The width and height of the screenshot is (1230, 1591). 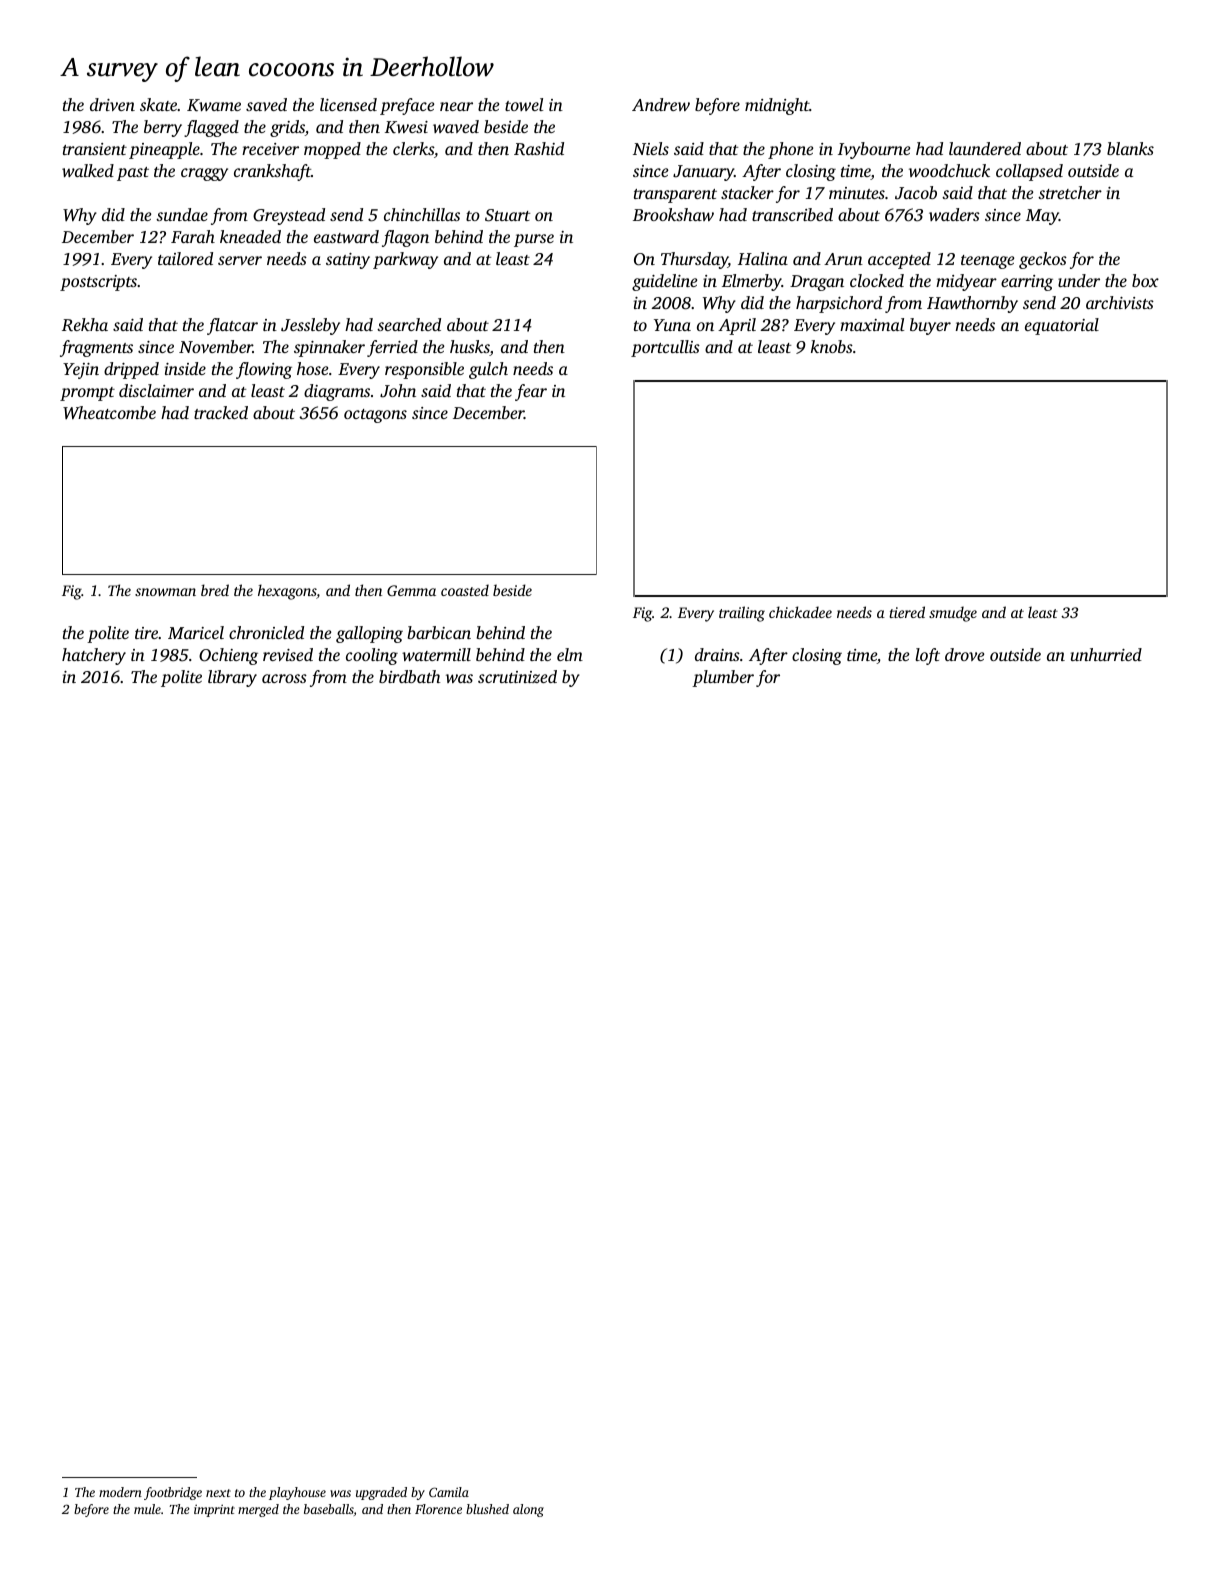 I want to click on clocked, so click(x=877, y=280).
